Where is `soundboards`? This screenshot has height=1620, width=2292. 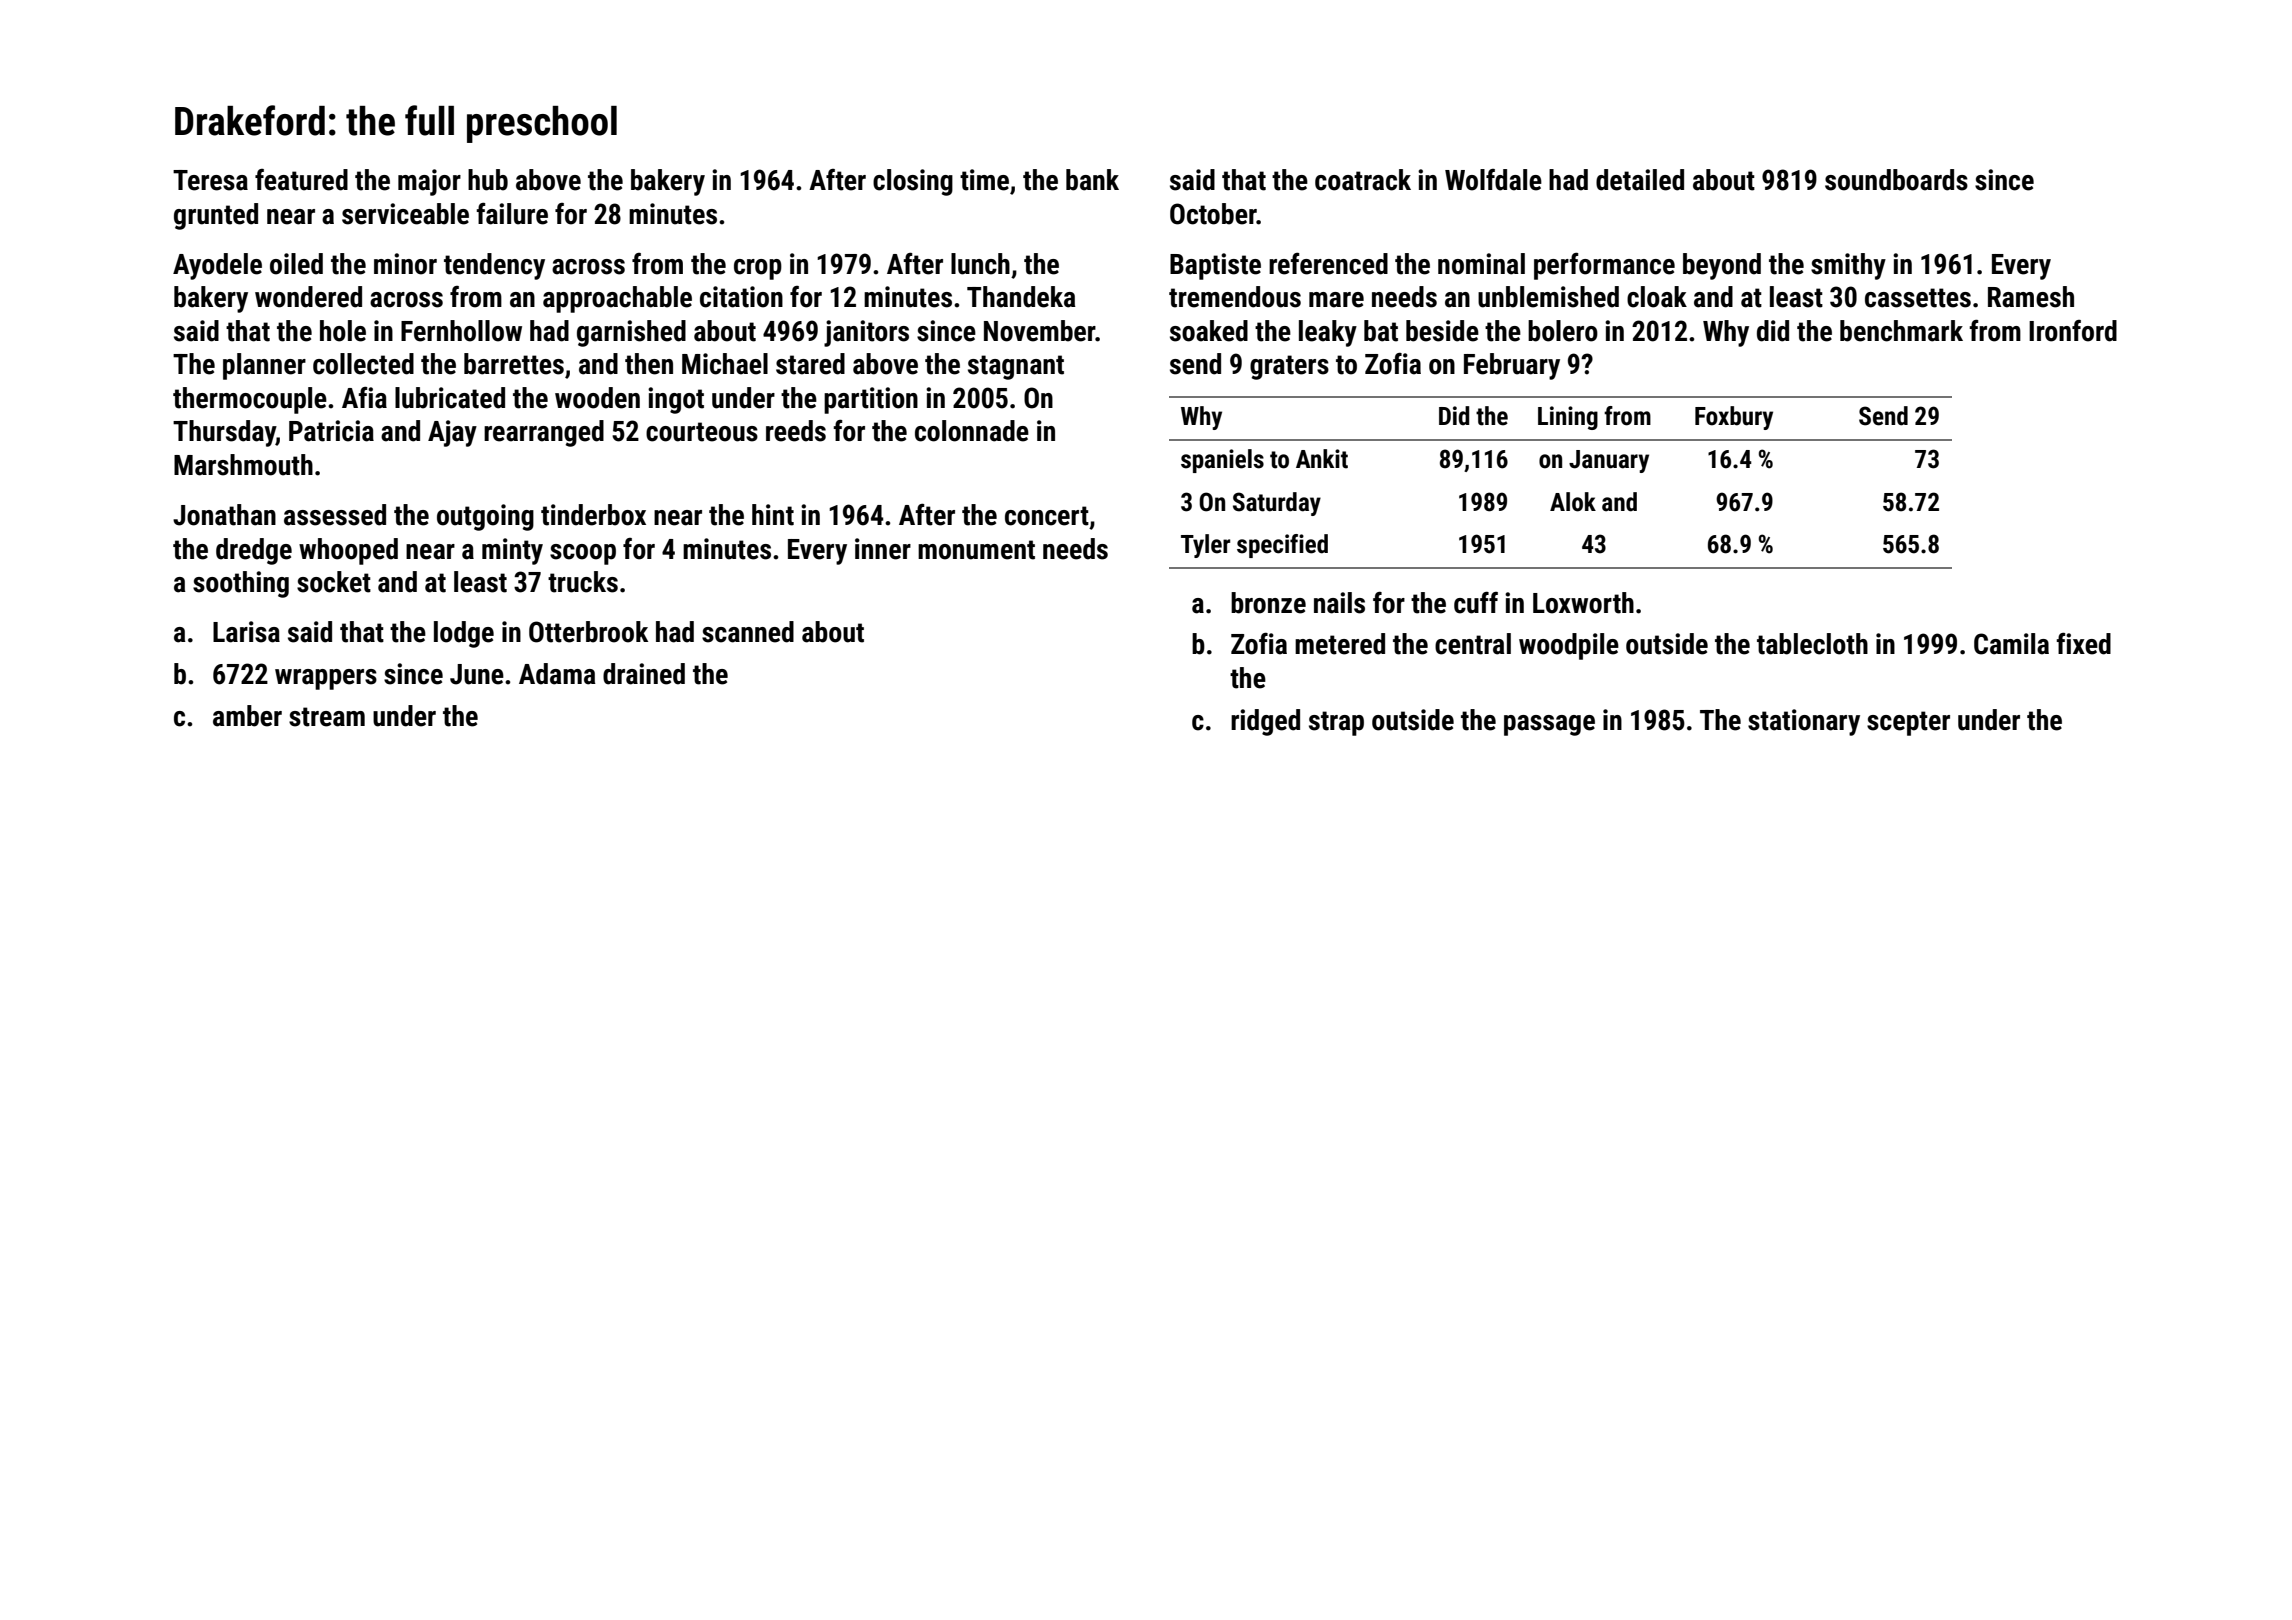 soundboards is located at coordinates (1896, 180).
